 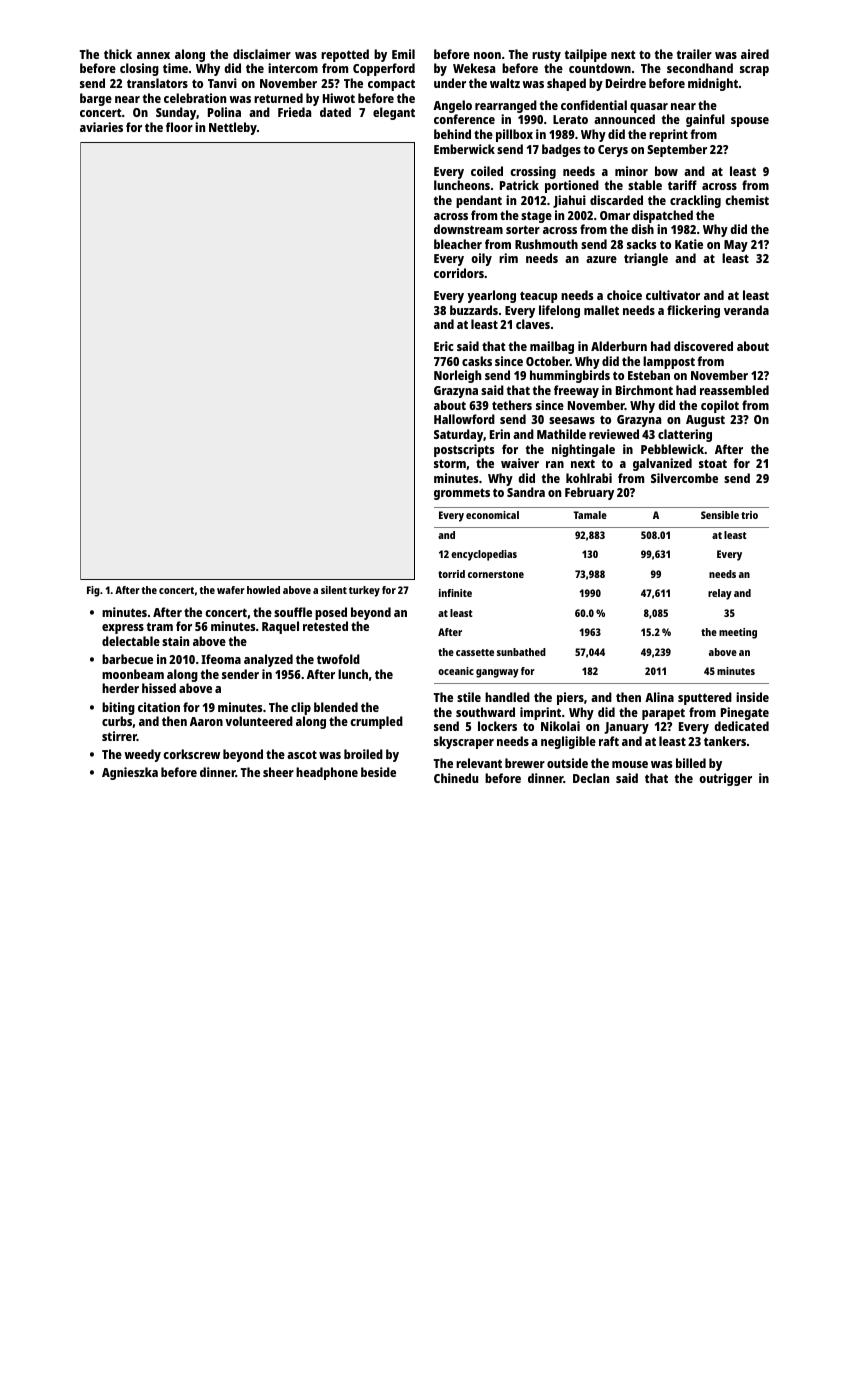 I want to click on Eric, so click(x=444, y=346).
